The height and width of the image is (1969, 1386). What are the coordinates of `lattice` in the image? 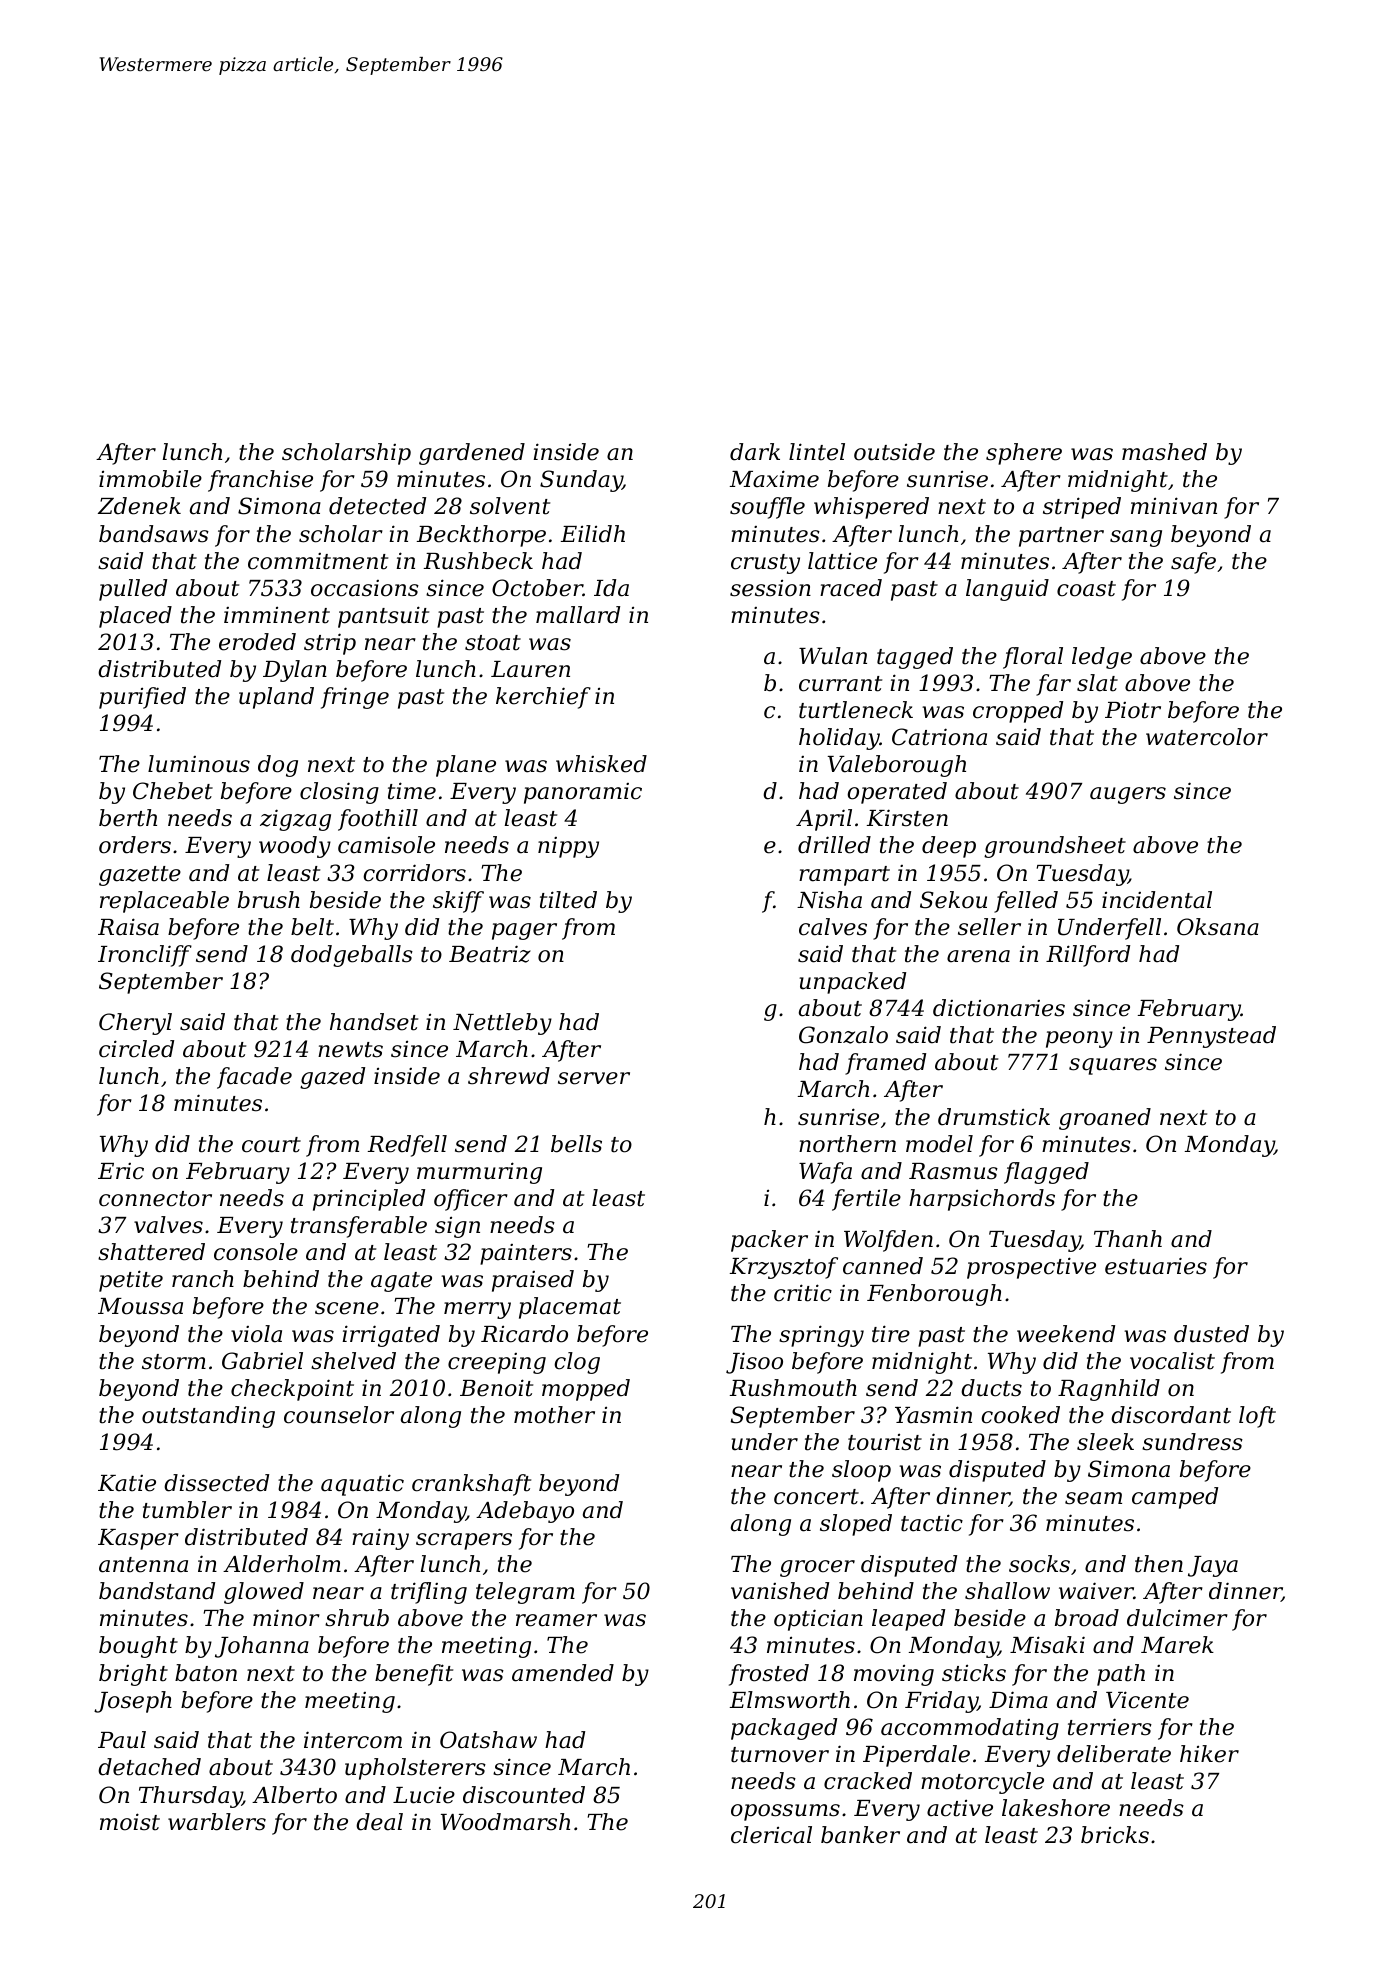 It's located at (842, 561).
